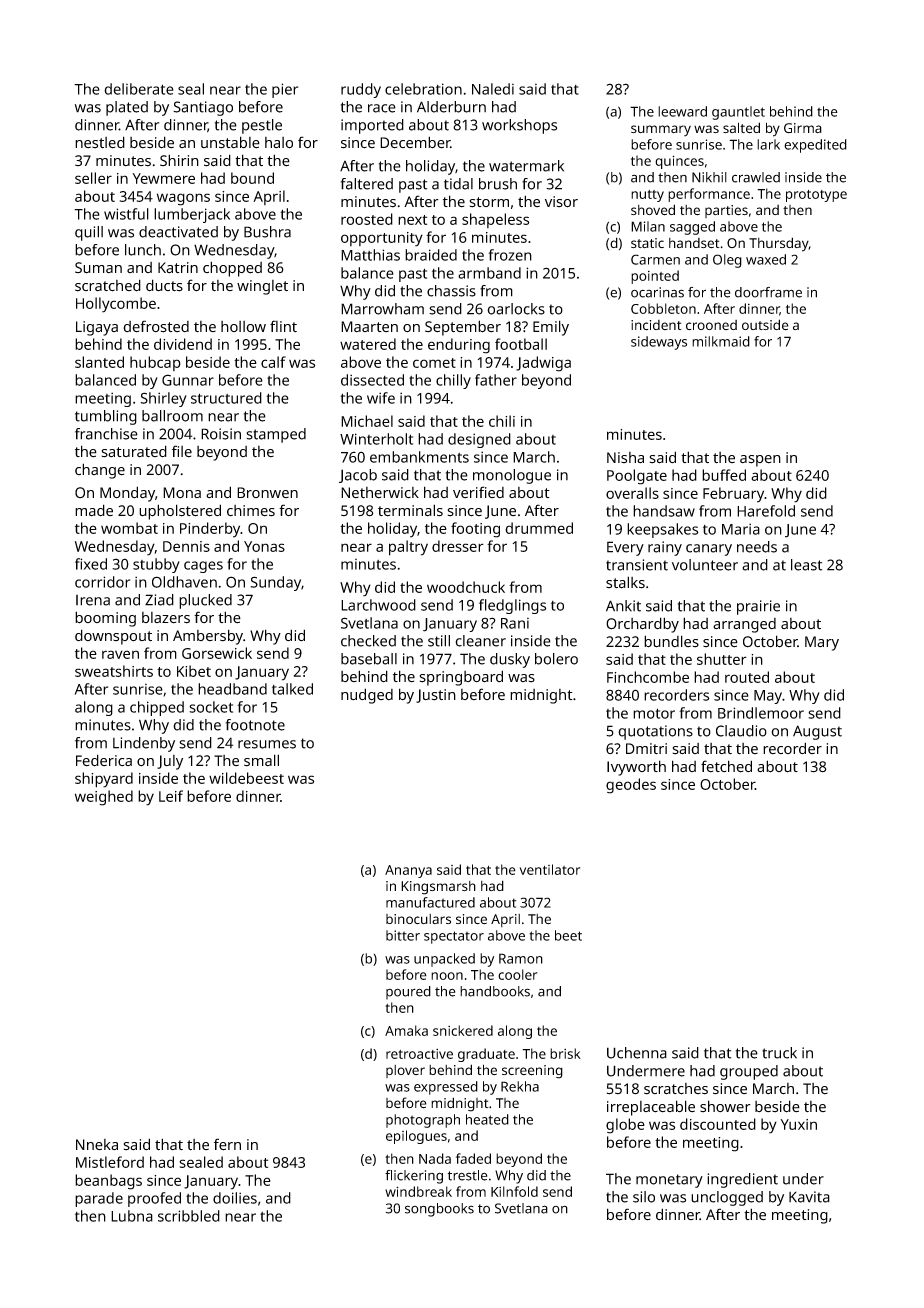  Describe the element at coordinates (439, 1210) in the screenshot. I see `songbooks` at that location.
